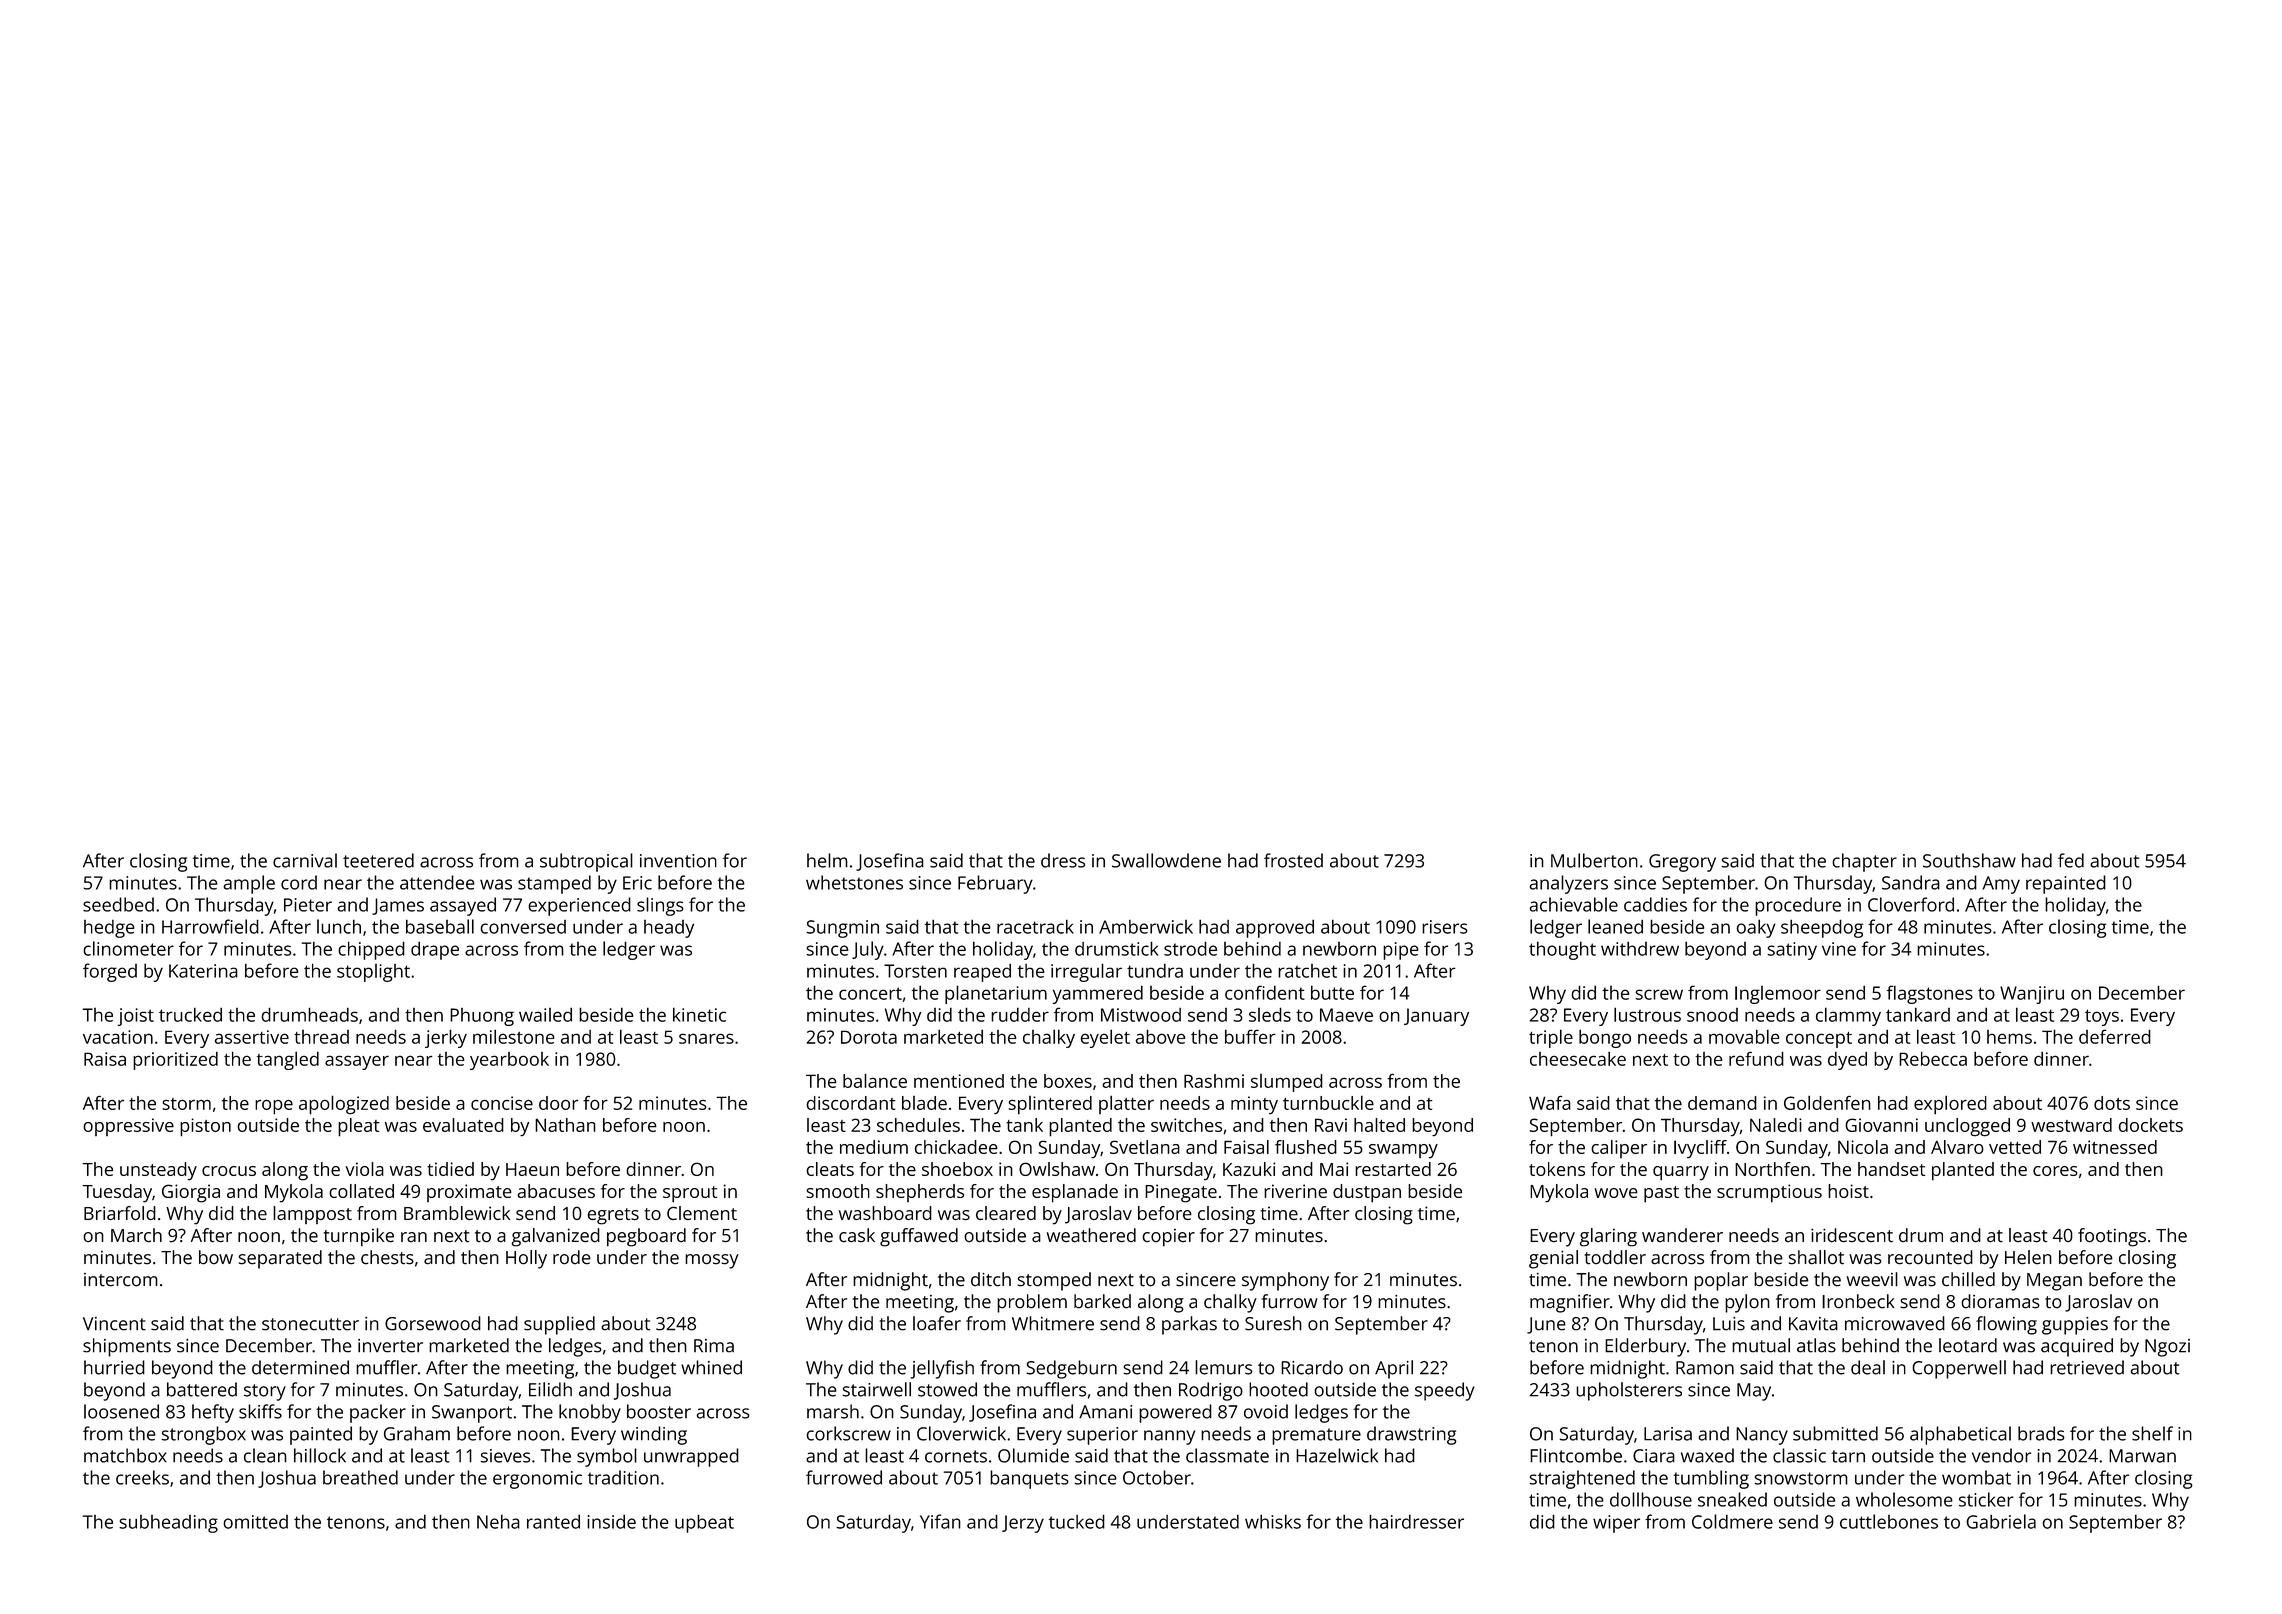 This screenshot has width=2282, height=1614. Describe the element at coordinates (1250, 1036) in the screenshot. I see `buffer` at that location.
